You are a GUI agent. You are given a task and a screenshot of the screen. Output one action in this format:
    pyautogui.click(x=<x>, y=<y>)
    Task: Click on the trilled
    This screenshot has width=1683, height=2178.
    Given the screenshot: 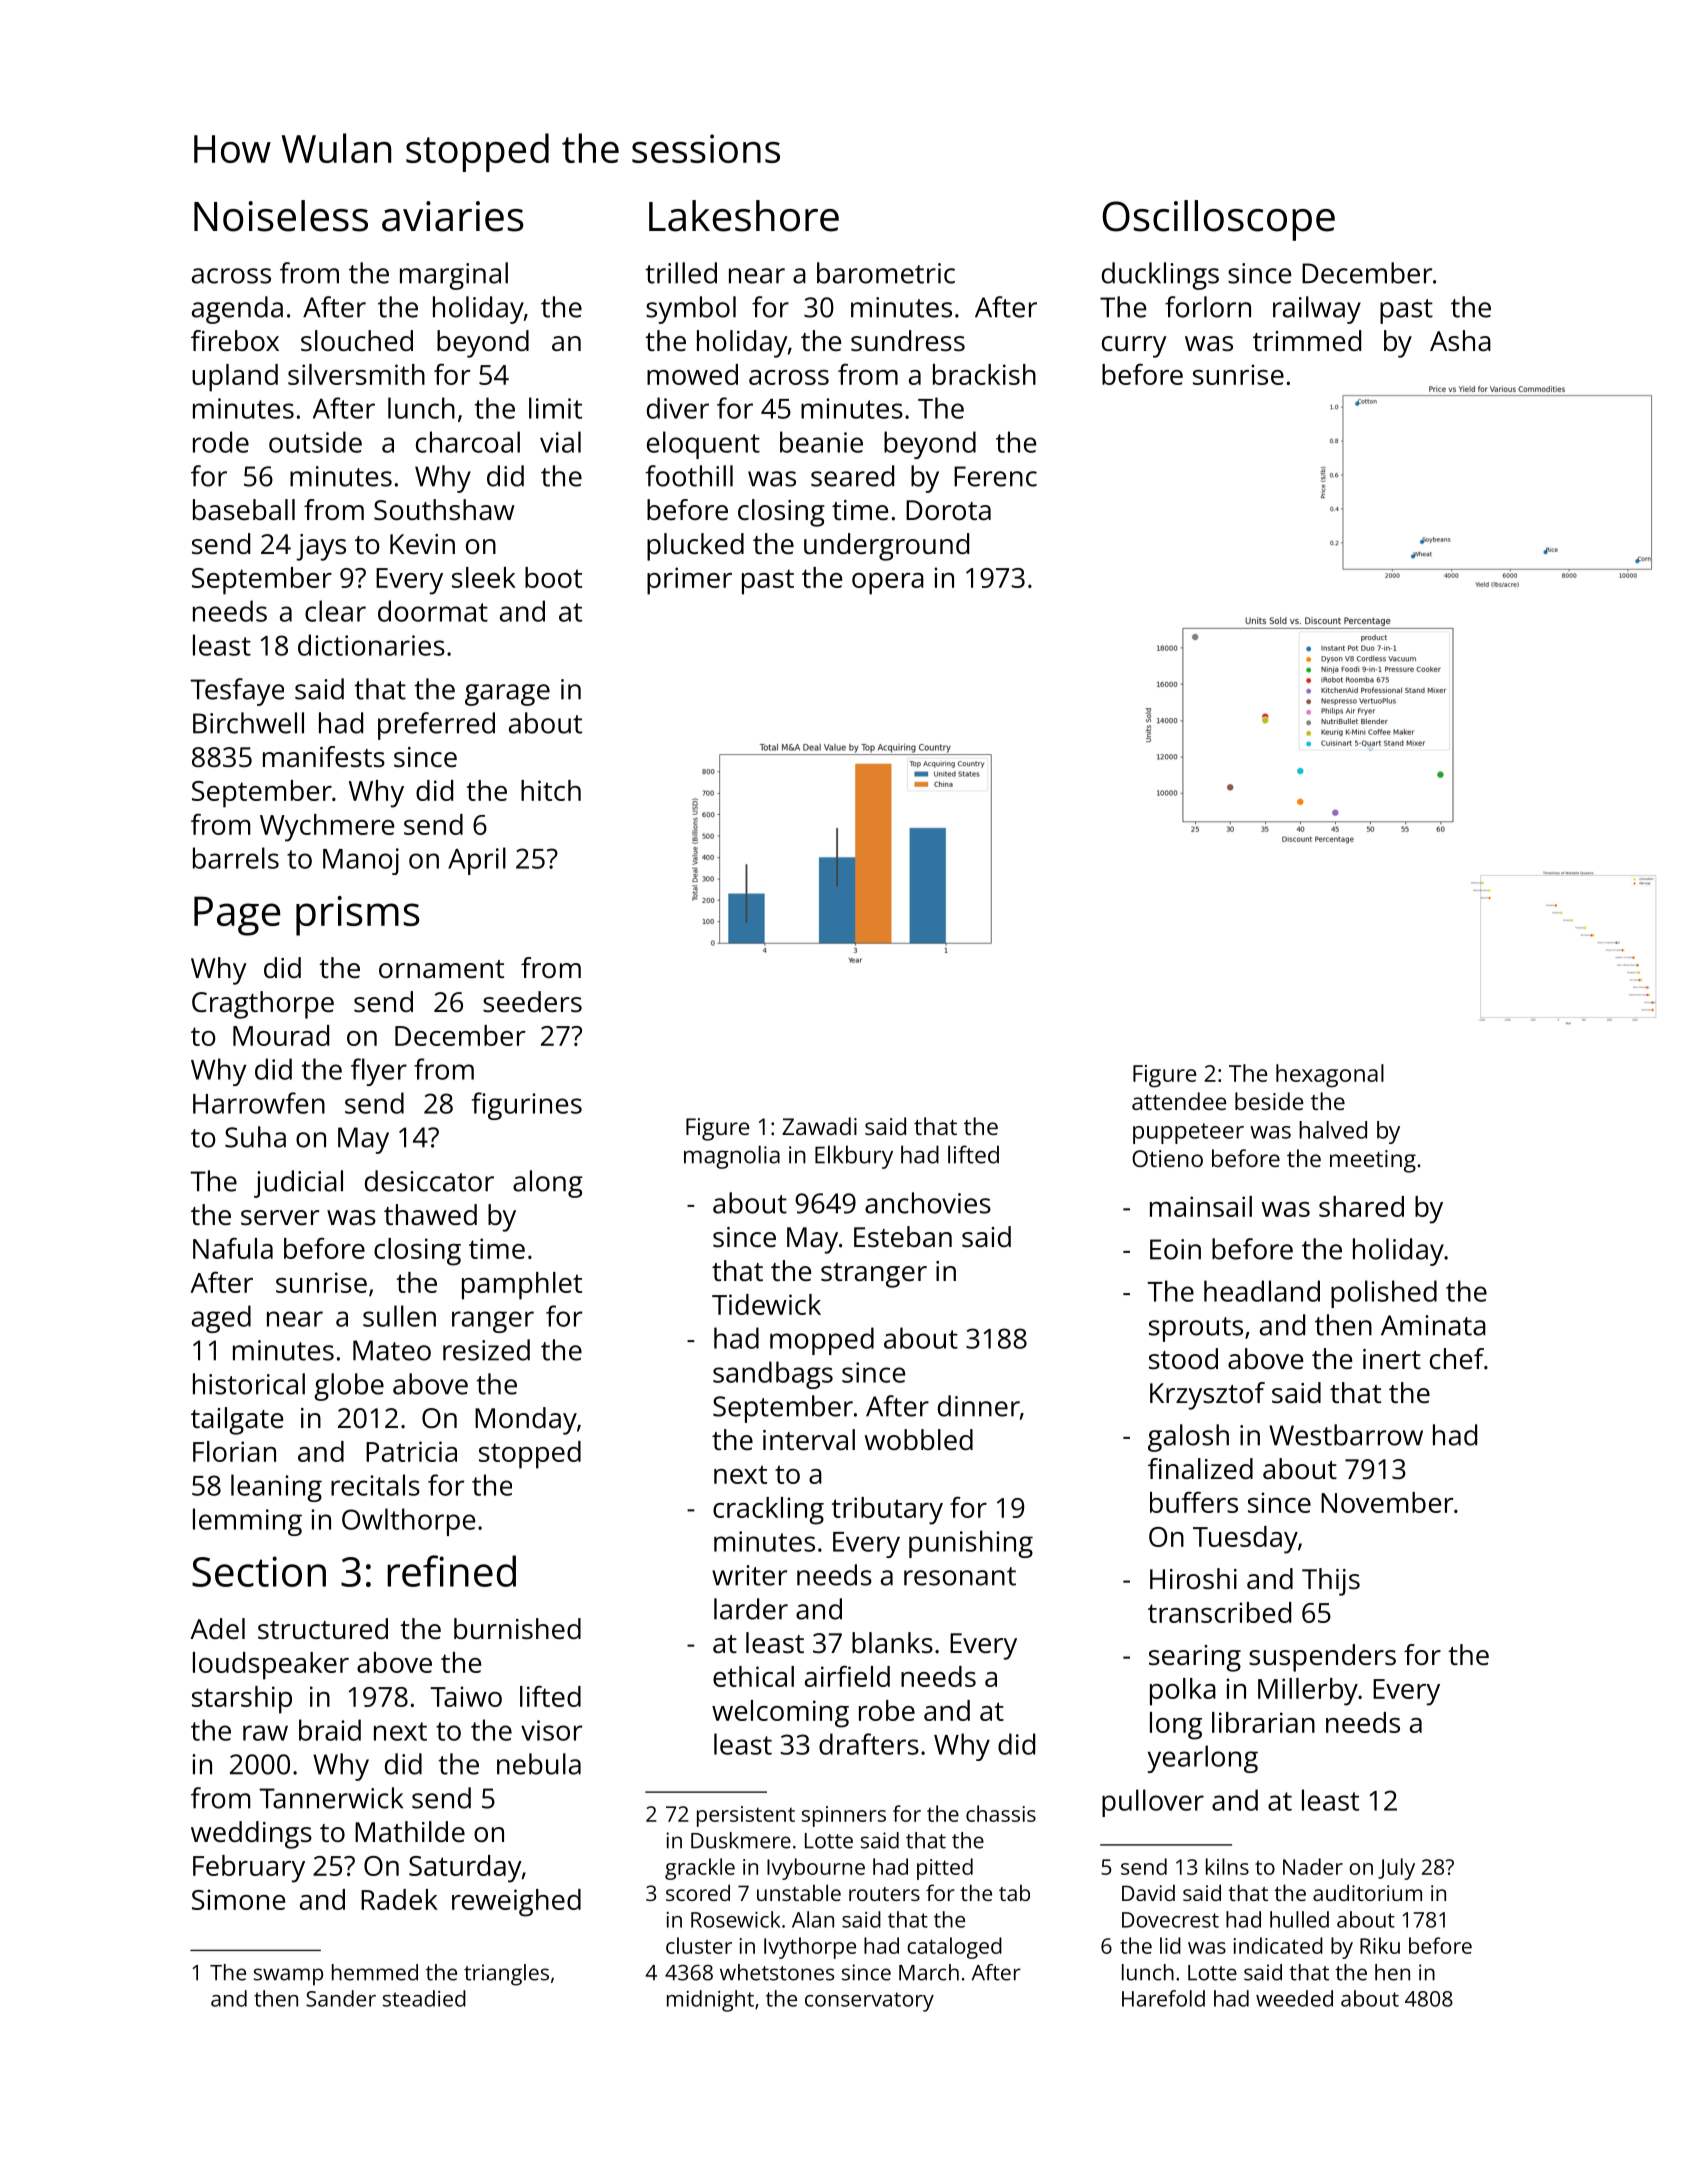 What is the action you would take?
    pyautogui.click(x=681, y=273)
